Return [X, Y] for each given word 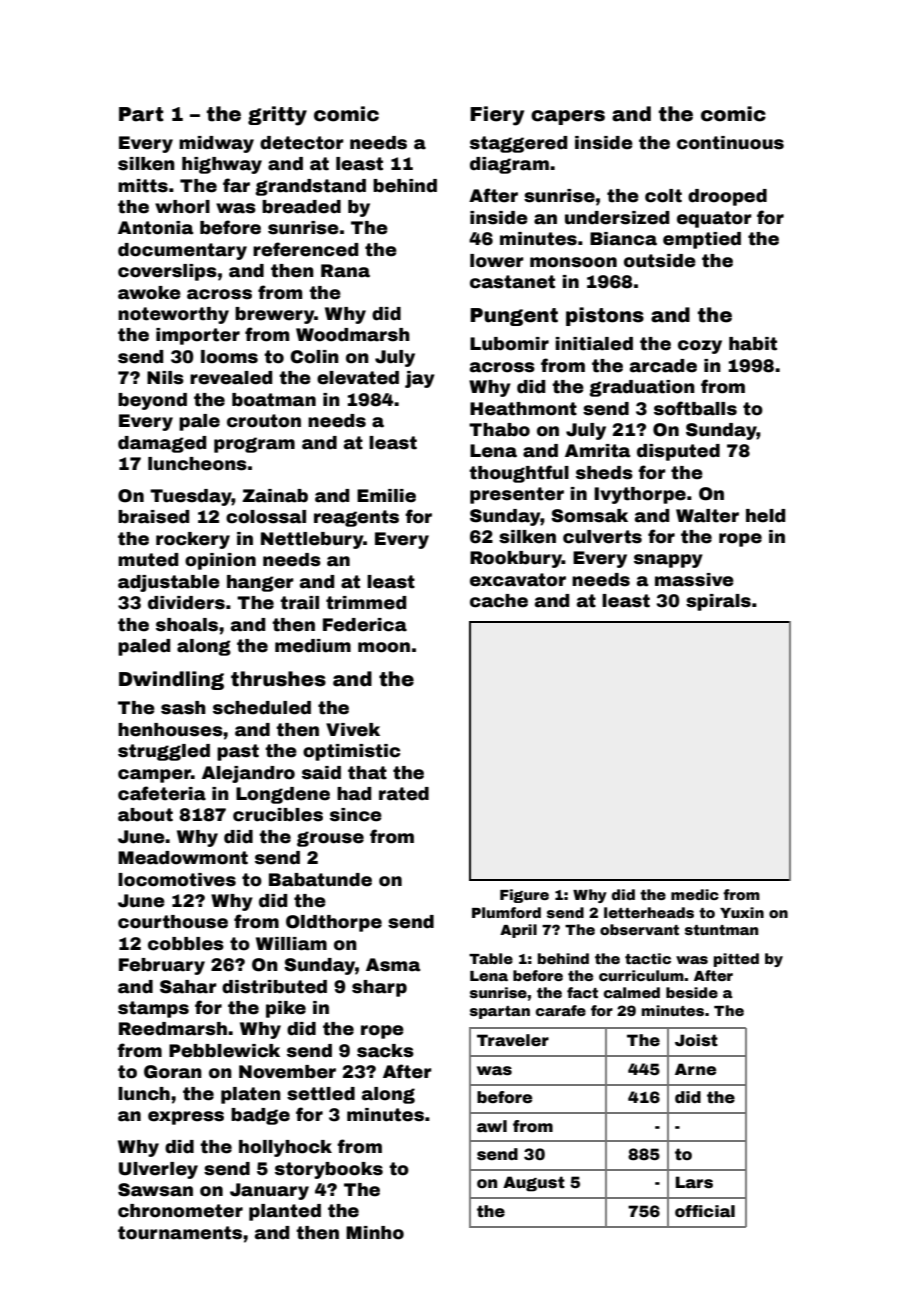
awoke [149, 293]
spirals [718, 602]
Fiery [497, 116]
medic [695, 894]
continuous [730, 143]
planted [285, 1212]
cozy [700, 347]
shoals [187, 625]
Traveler [513, 1040]
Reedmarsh [173, 1029]
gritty [277, 116]
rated [404, 794]
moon [384, 647]
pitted [736, 960]
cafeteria [162, 793]
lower [497, 261]
